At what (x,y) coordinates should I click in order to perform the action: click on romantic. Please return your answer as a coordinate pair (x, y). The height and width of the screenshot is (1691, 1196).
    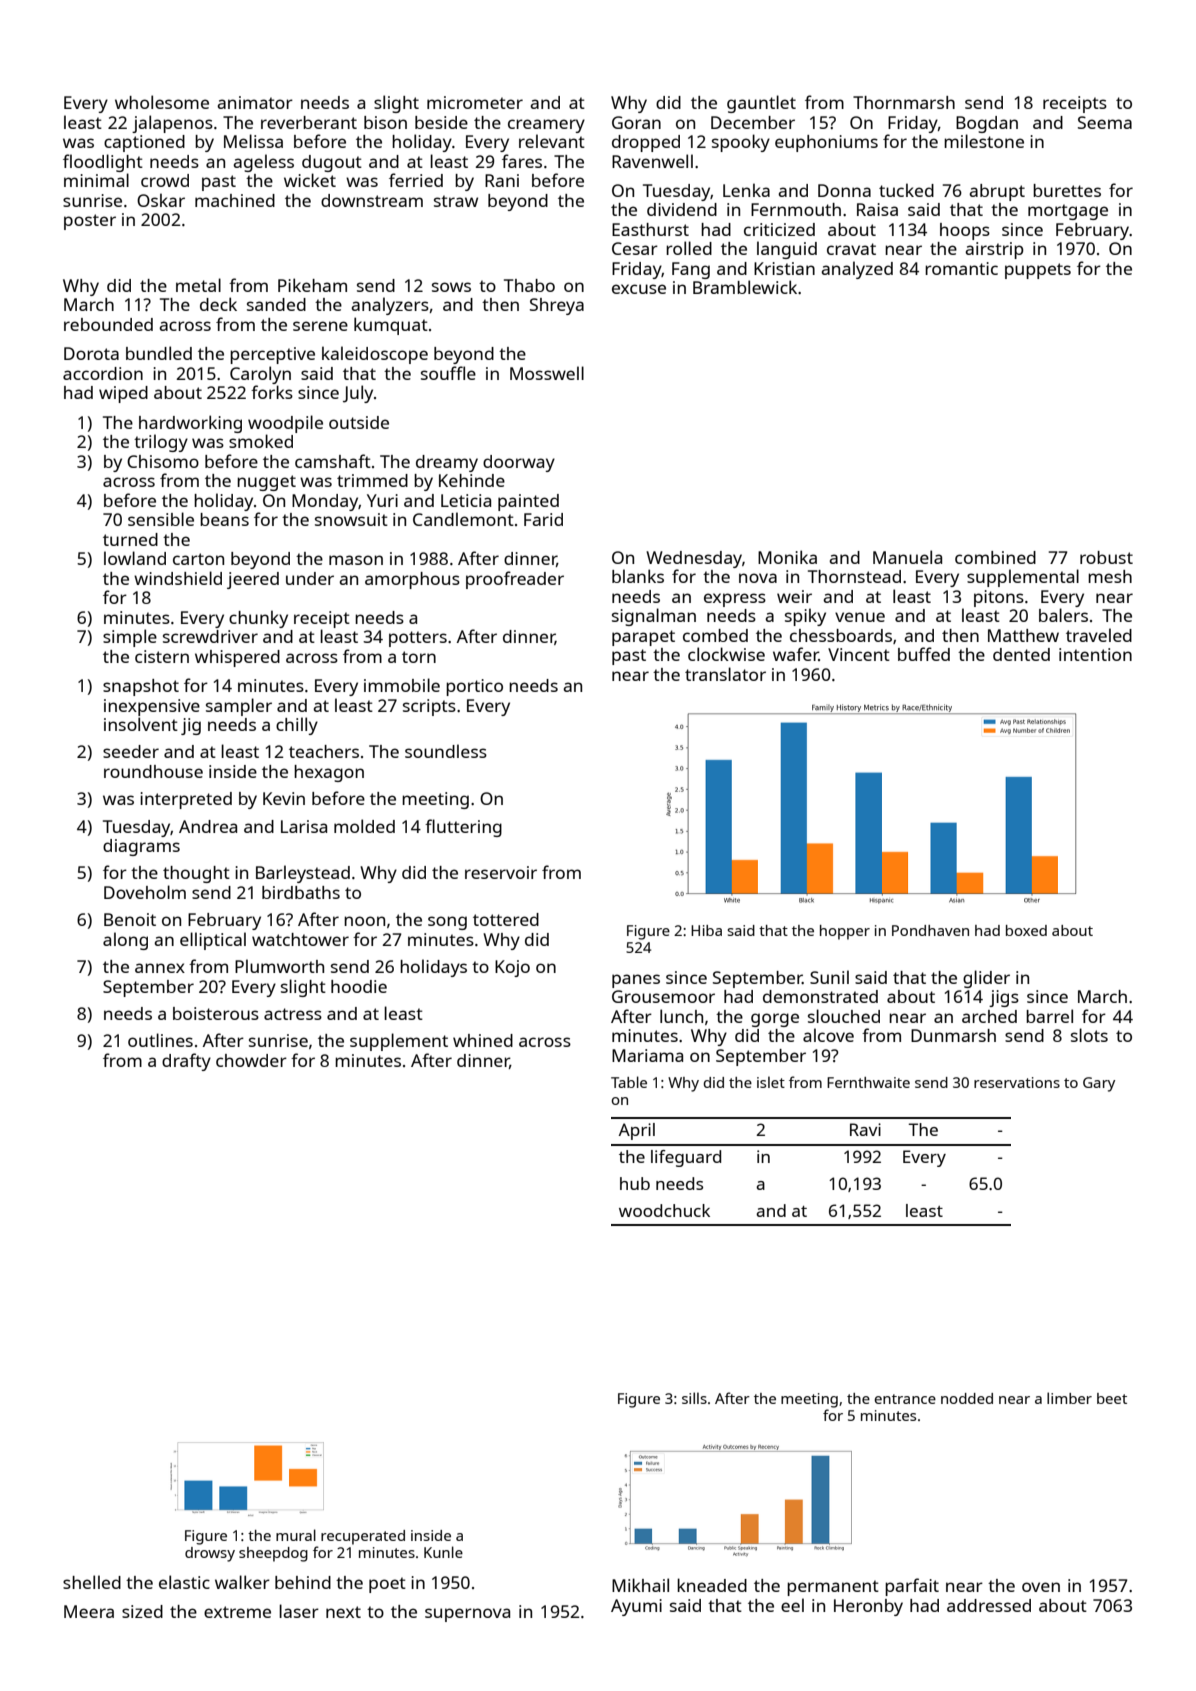
    Looking at the image, I should click on (961, 268).
